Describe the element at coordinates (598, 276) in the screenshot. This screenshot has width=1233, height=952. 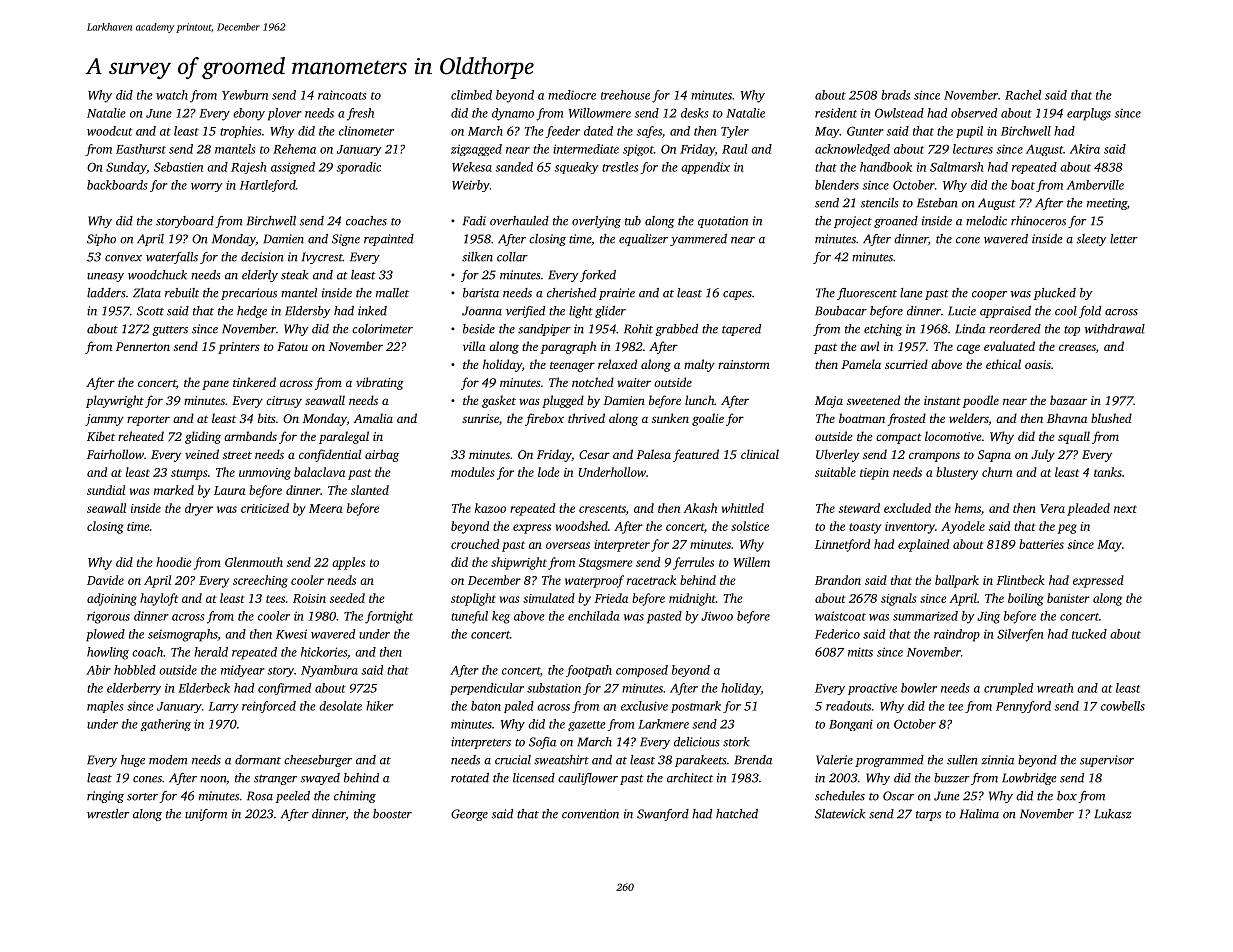
I see `forked` at that location.
